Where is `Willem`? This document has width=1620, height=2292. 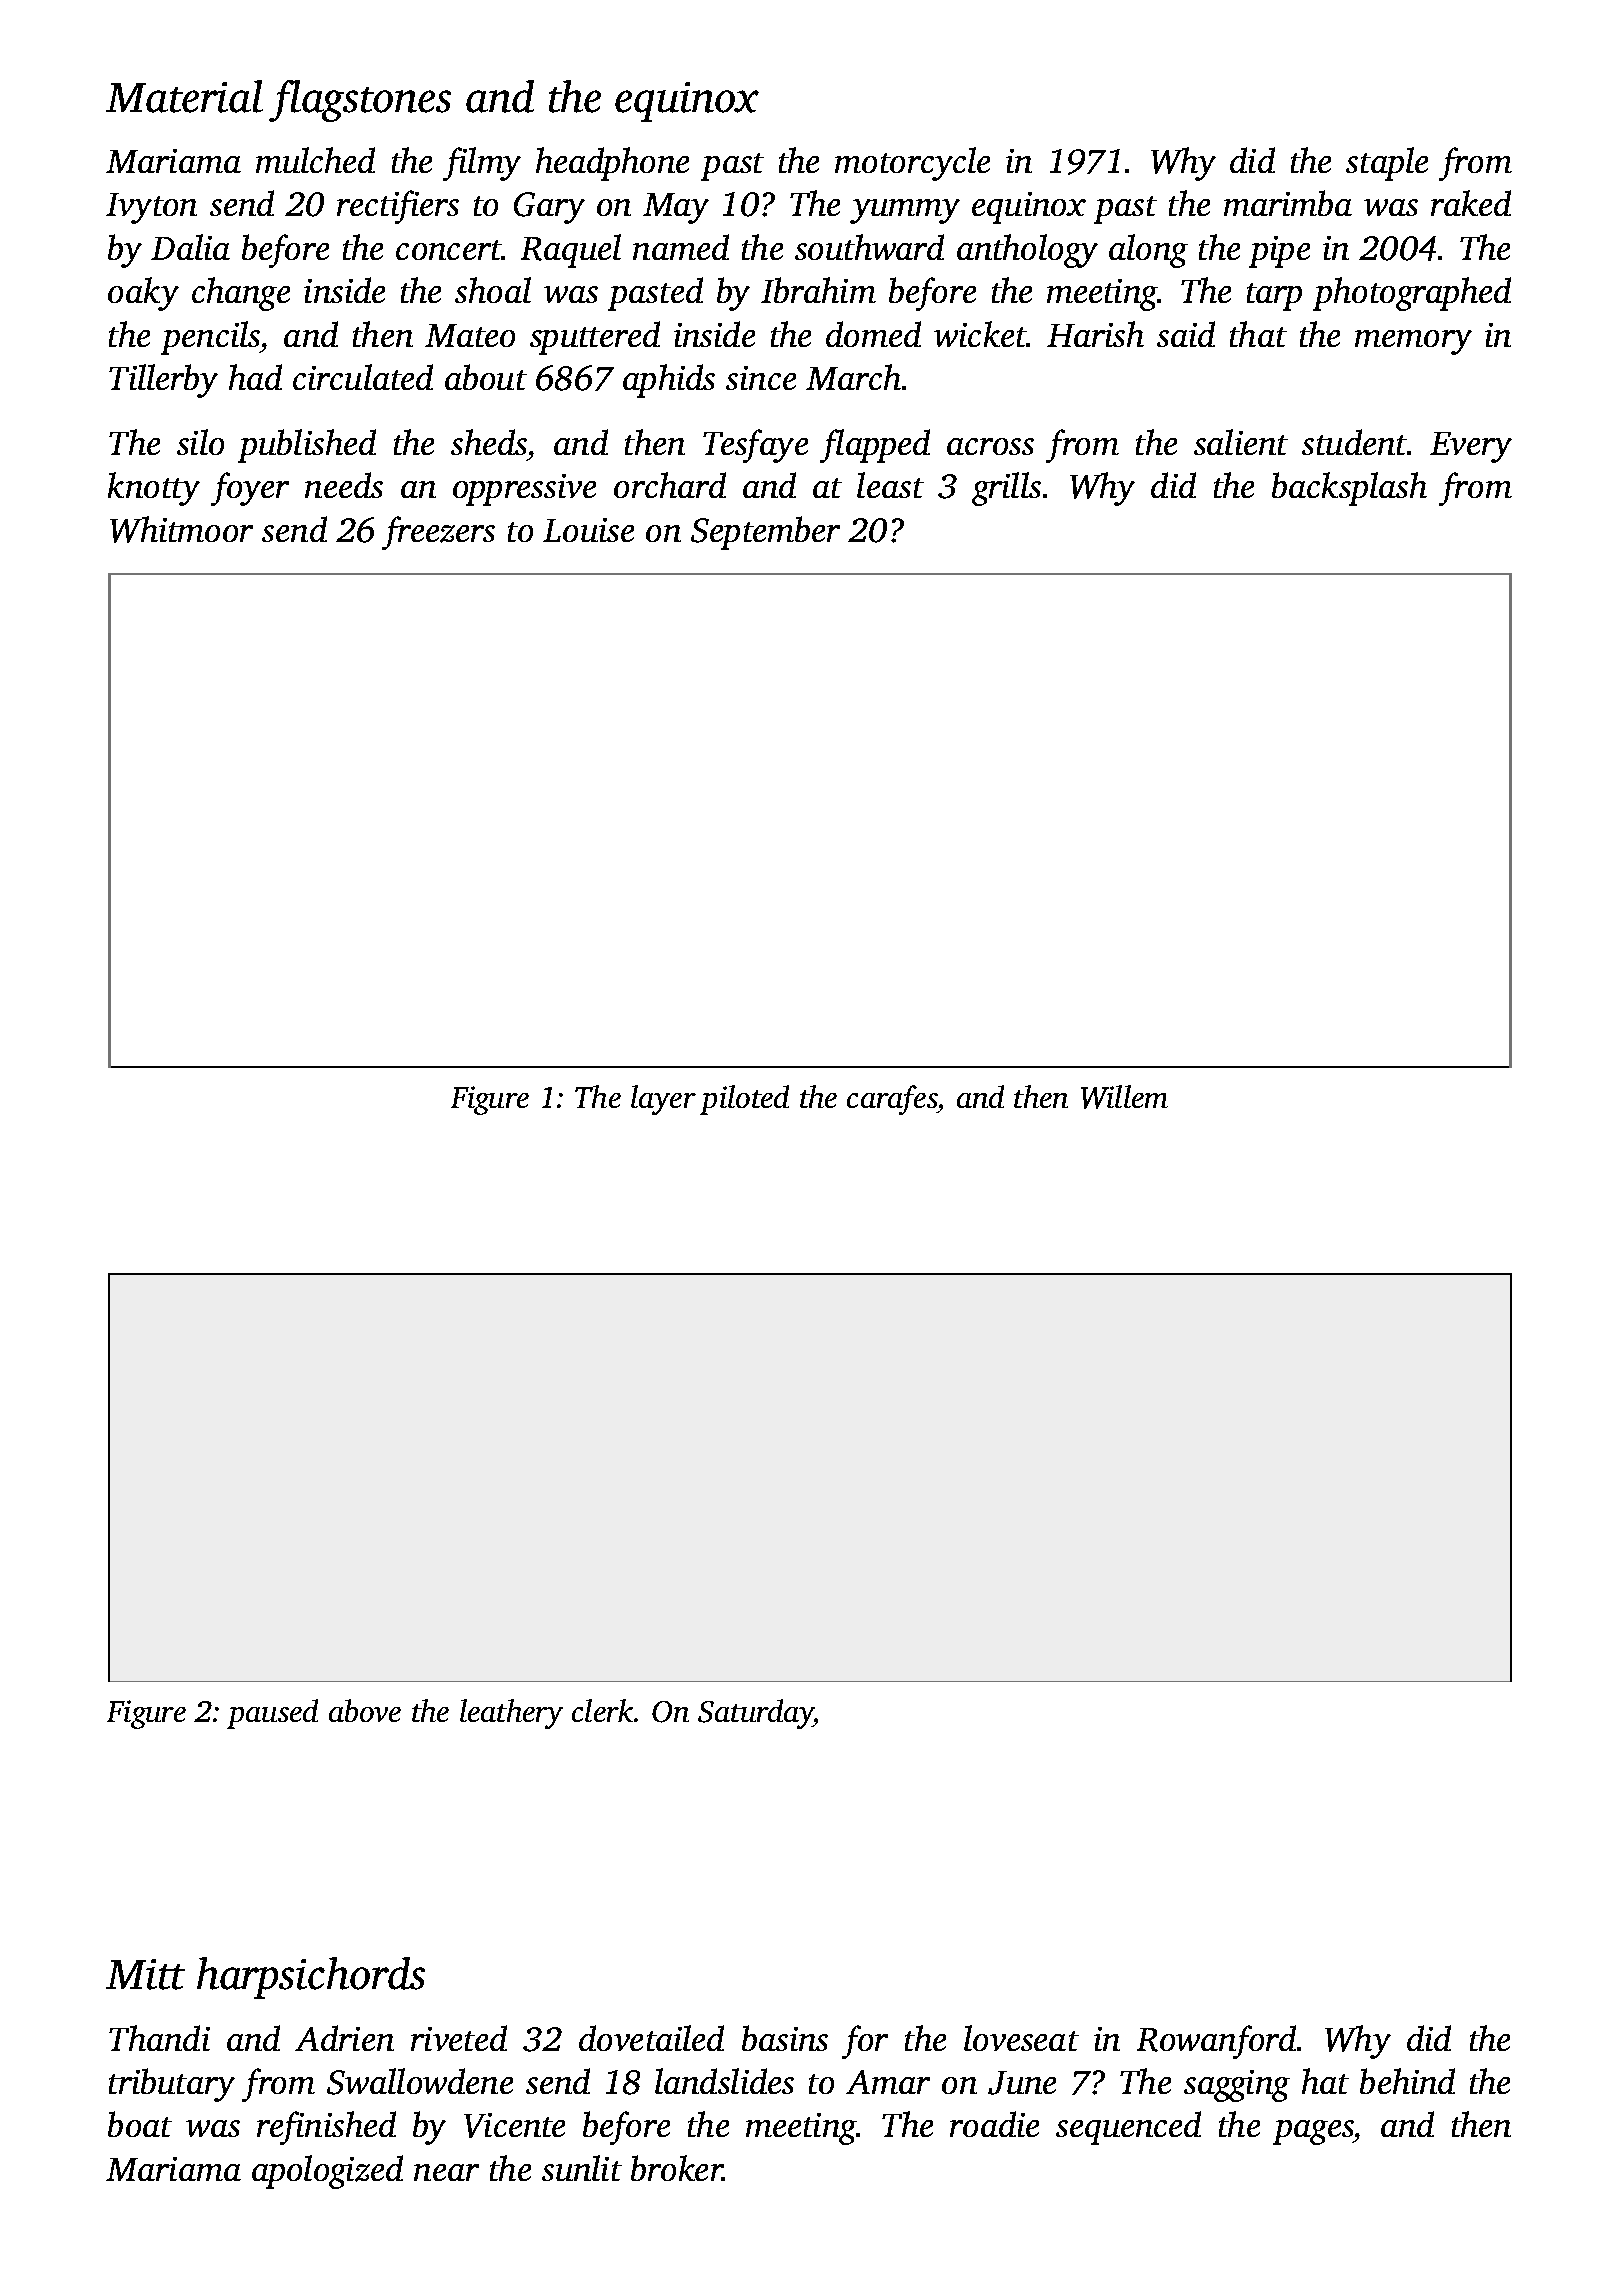 Willem is located at coordinates (1124, 1097).
